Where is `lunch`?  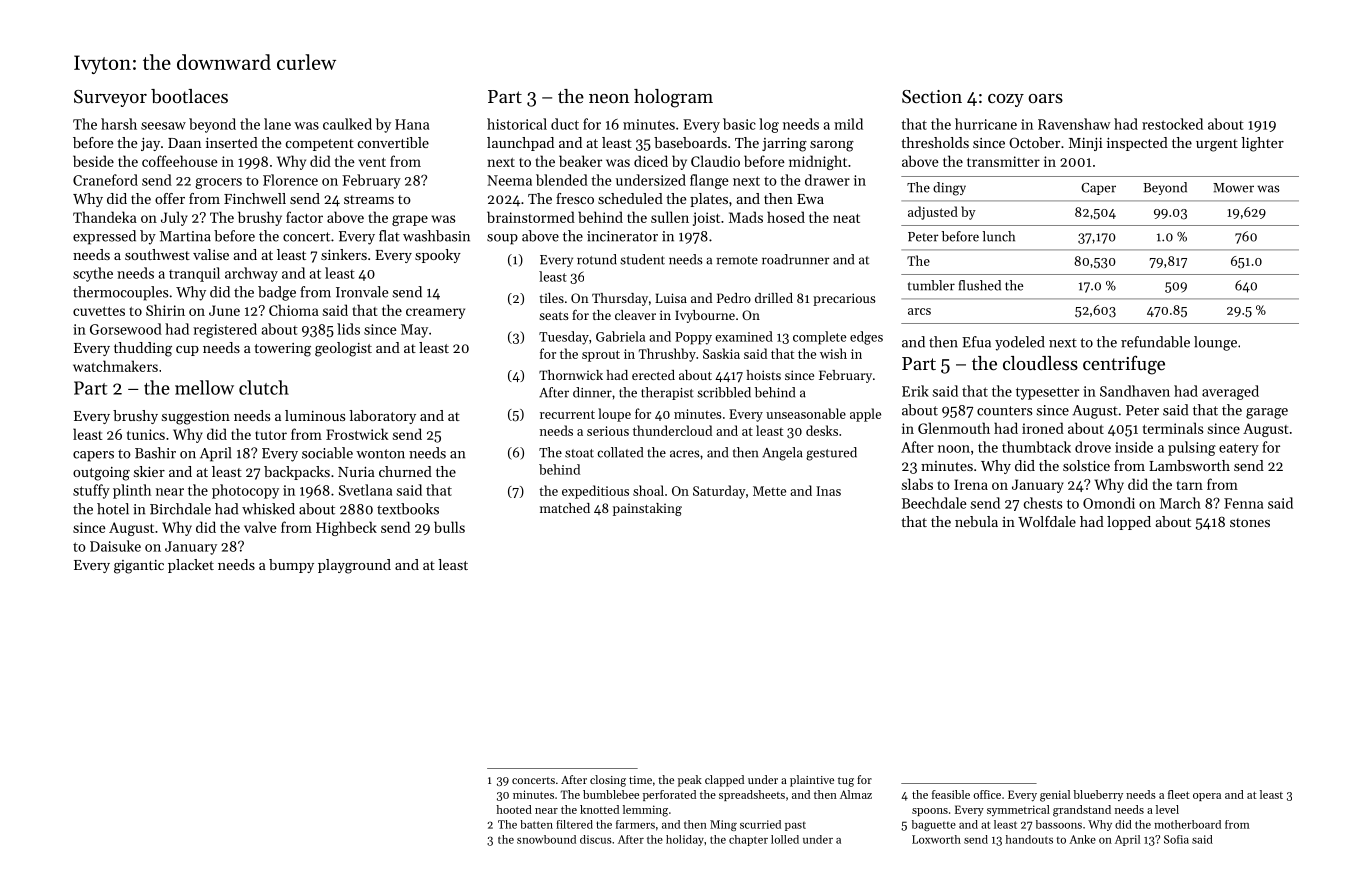 lunch is located at coordinates (998, 236).
